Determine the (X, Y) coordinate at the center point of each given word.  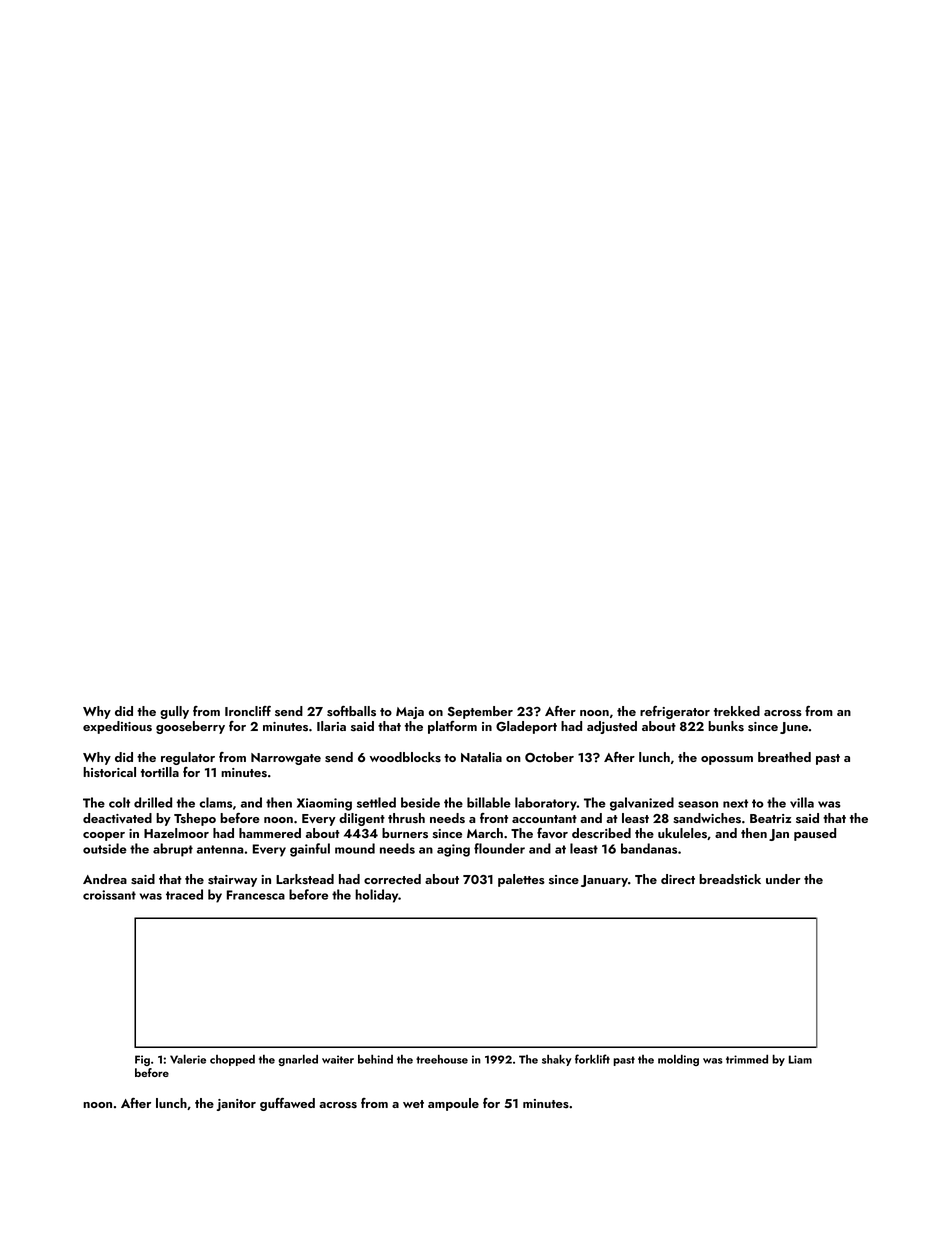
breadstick (730, 879)
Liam (800, 1059)
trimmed (747, 1059)
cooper (104, 836)
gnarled (298, 1060)
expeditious (117, 727)
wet (413, 1104)
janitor (236, 1105)
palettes (521, 880)
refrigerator (675, 712)
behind (375, 1059)
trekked (737, 711)
